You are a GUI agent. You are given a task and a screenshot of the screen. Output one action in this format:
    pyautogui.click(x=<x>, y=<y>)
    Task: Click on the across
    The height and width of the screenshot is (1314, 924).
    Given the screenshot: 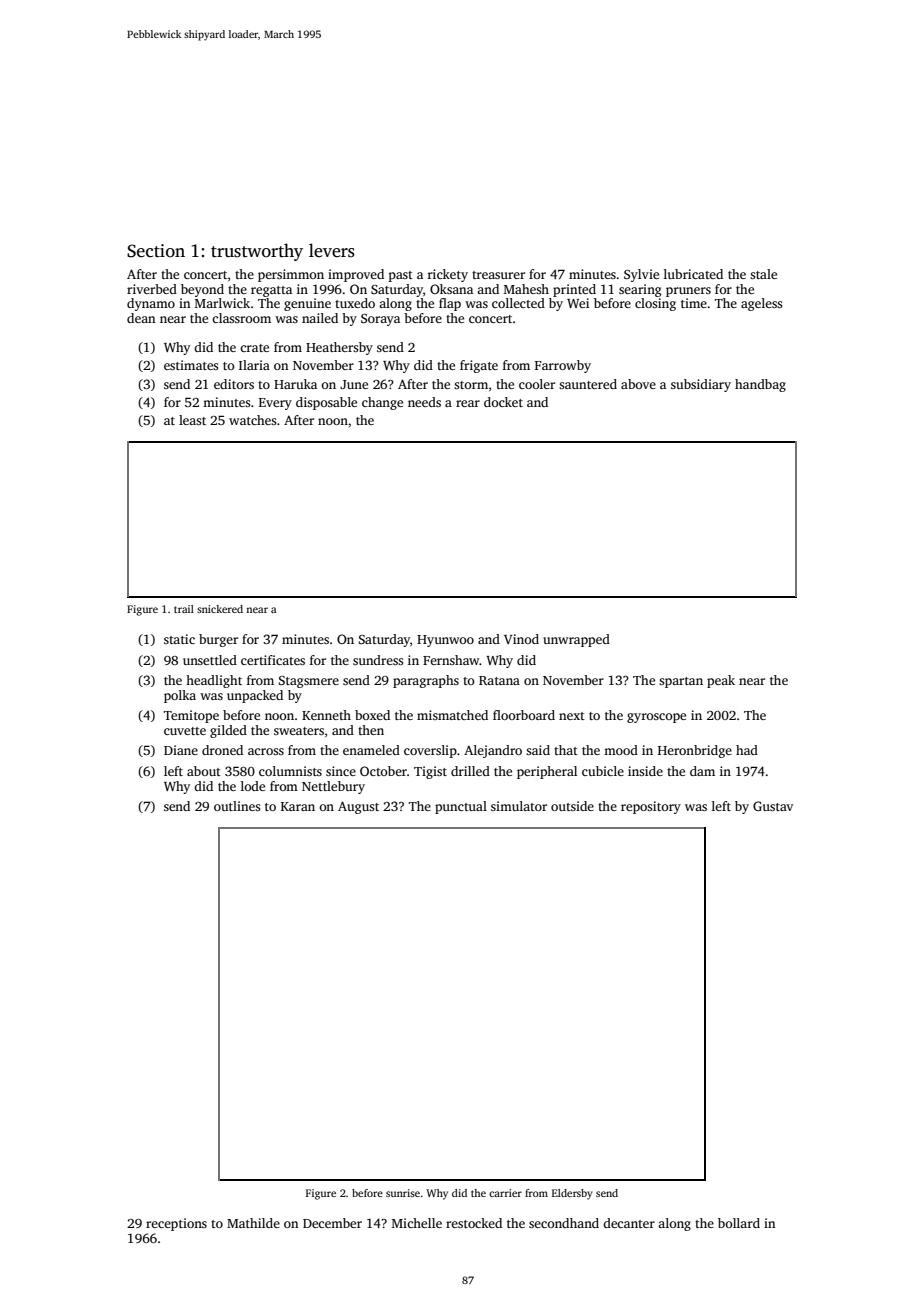 What is the action you would take?
    pyautogui.click(x=266, y=751)
